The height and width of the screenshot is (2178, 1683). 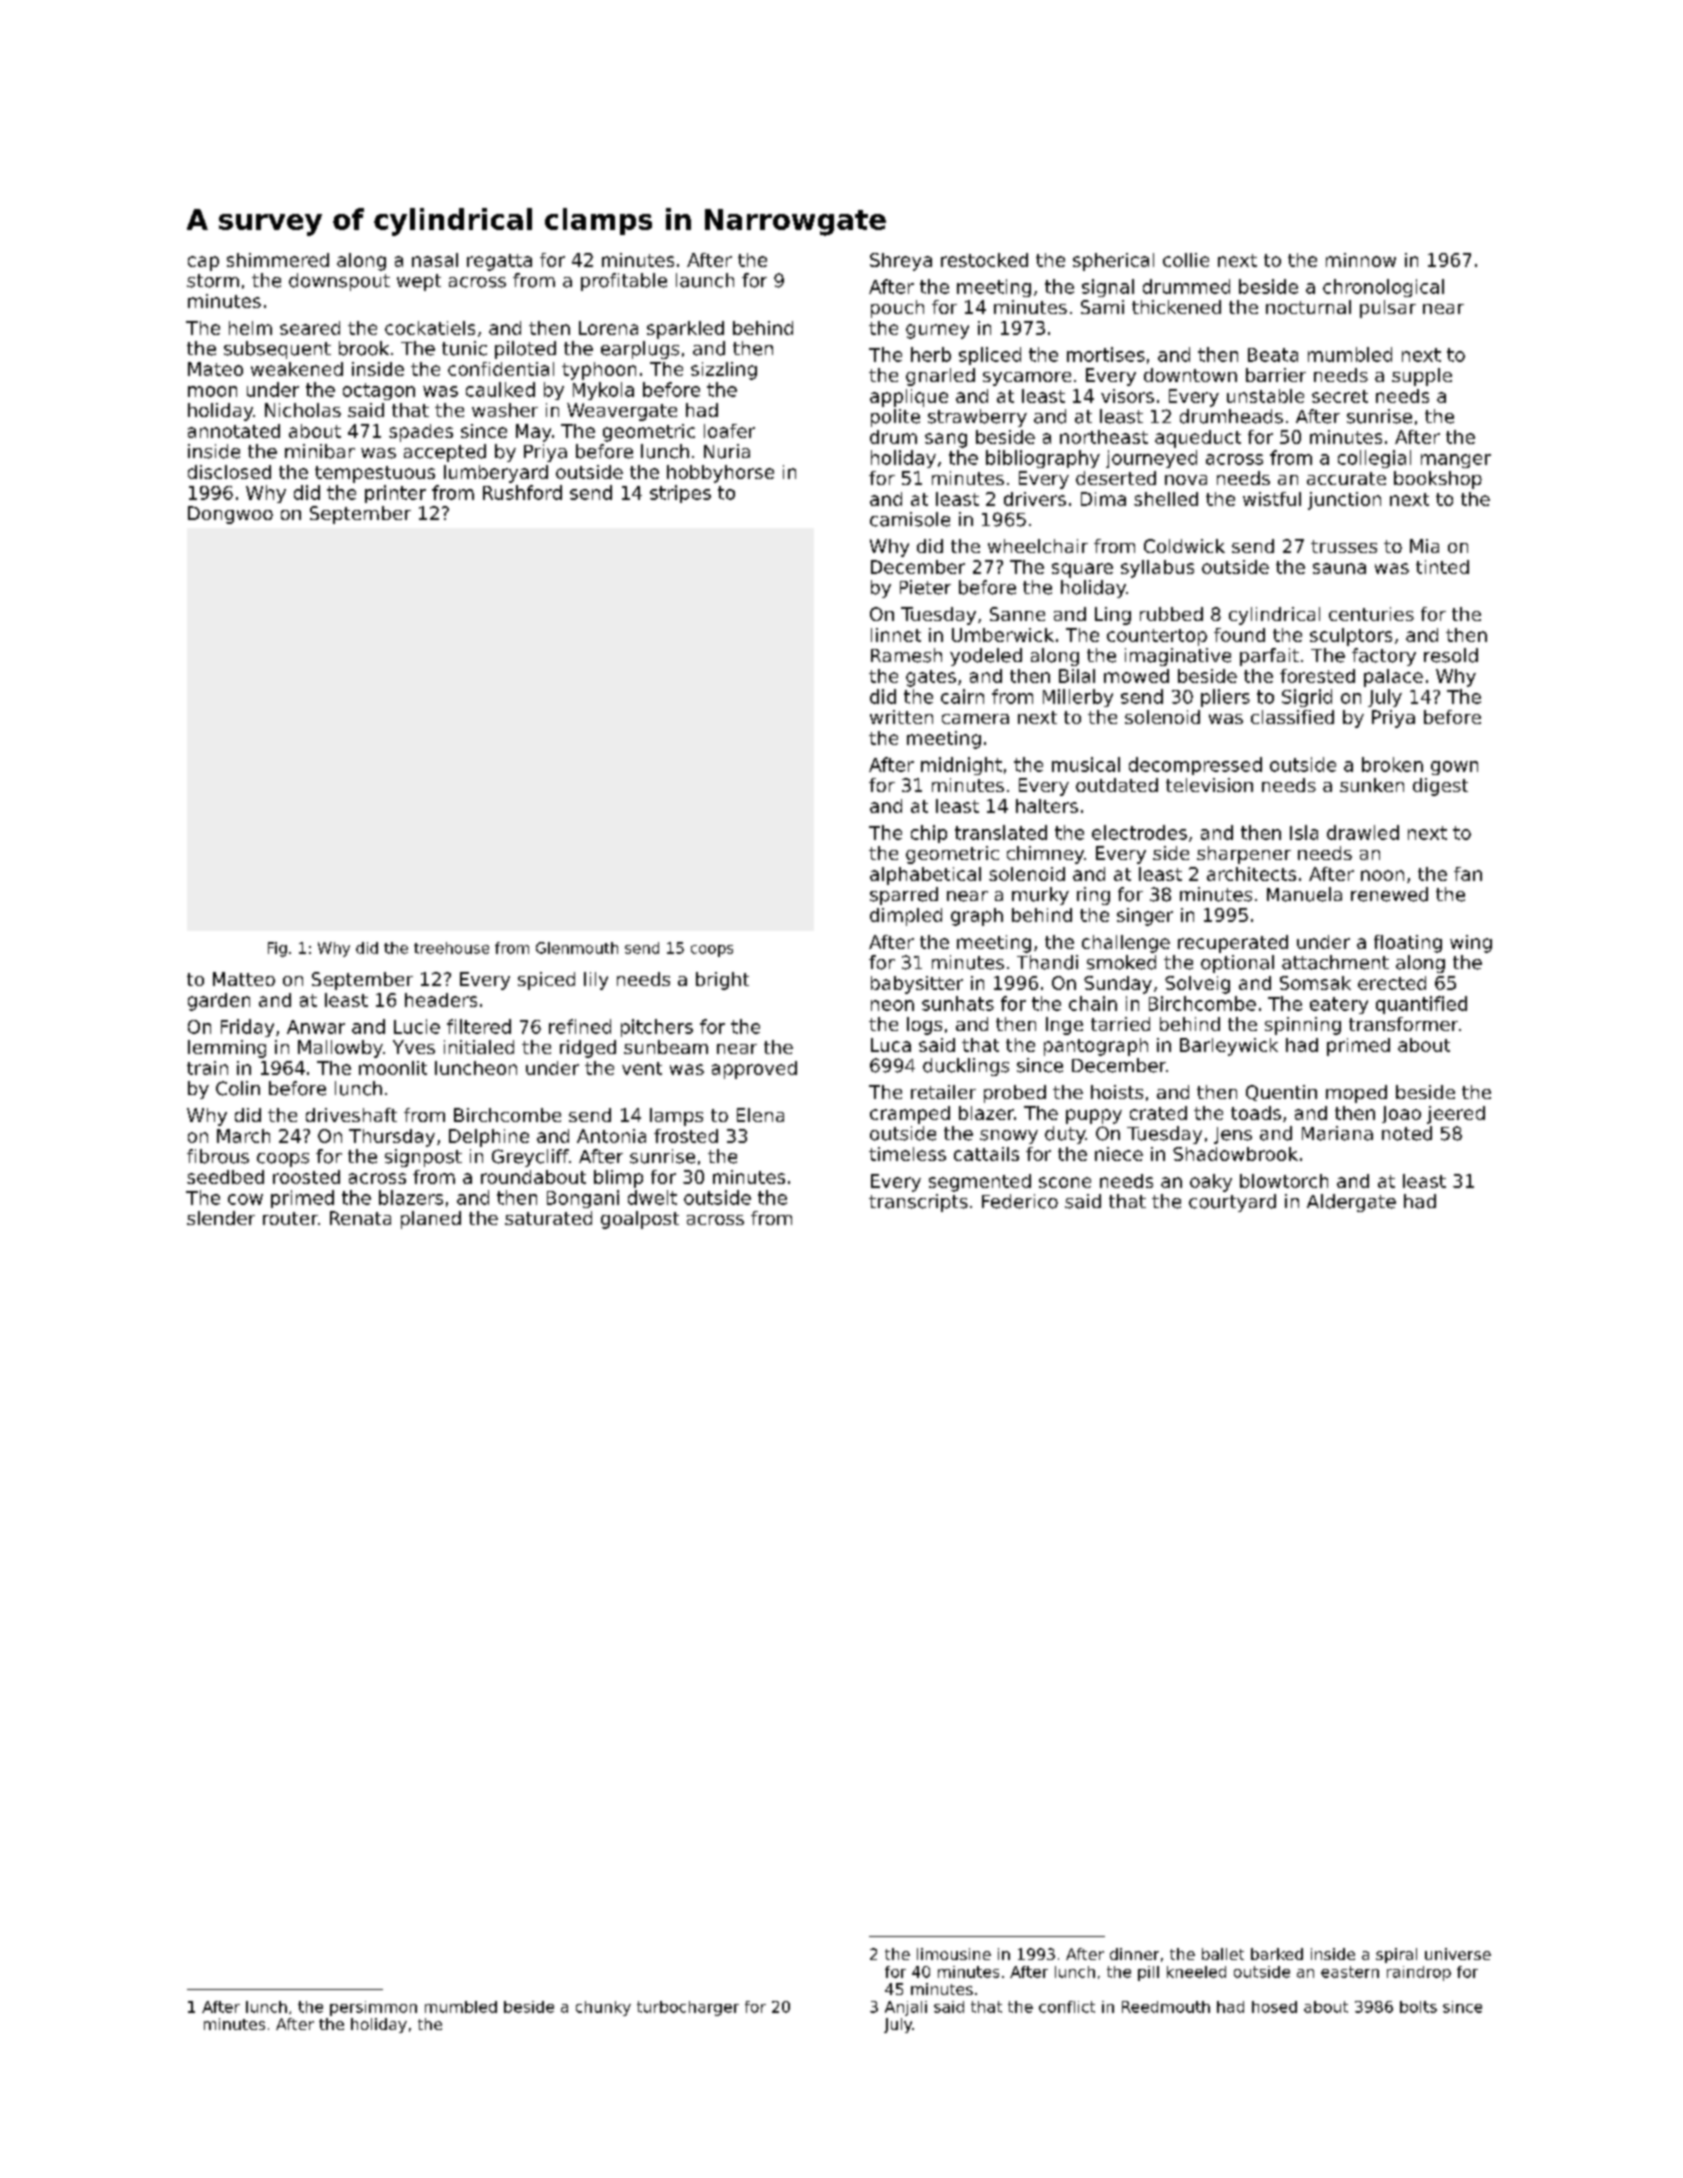 I want to click on turbocharger, so click(x=688, y=2008).
